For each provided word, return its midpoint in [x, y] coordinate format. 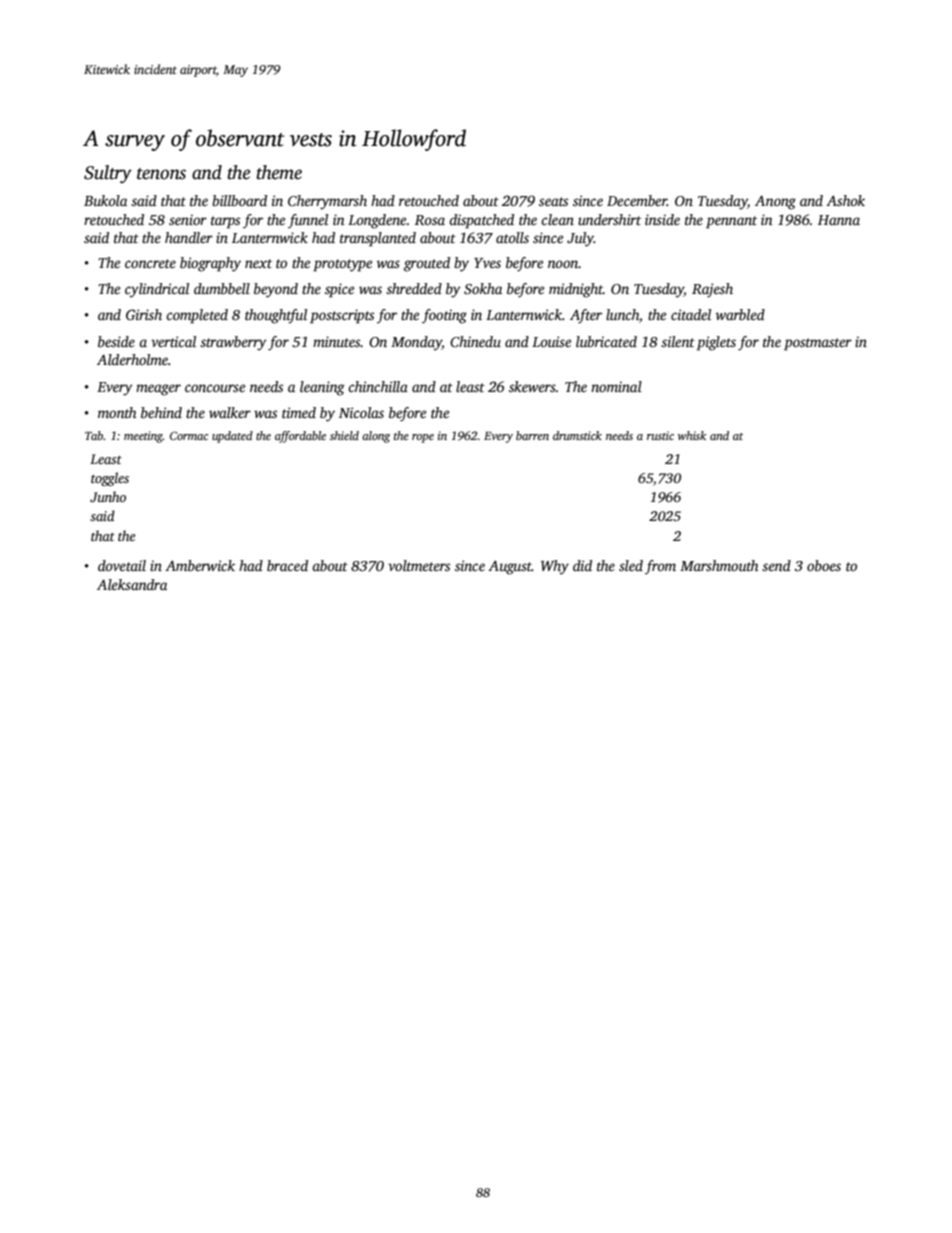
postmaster [818, 344]
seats [553, 201]
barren [532, 435]
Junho [108, 496]
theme [279, 172]
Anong [775, 202]
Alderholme [132, 359]
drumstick [577, 435]
